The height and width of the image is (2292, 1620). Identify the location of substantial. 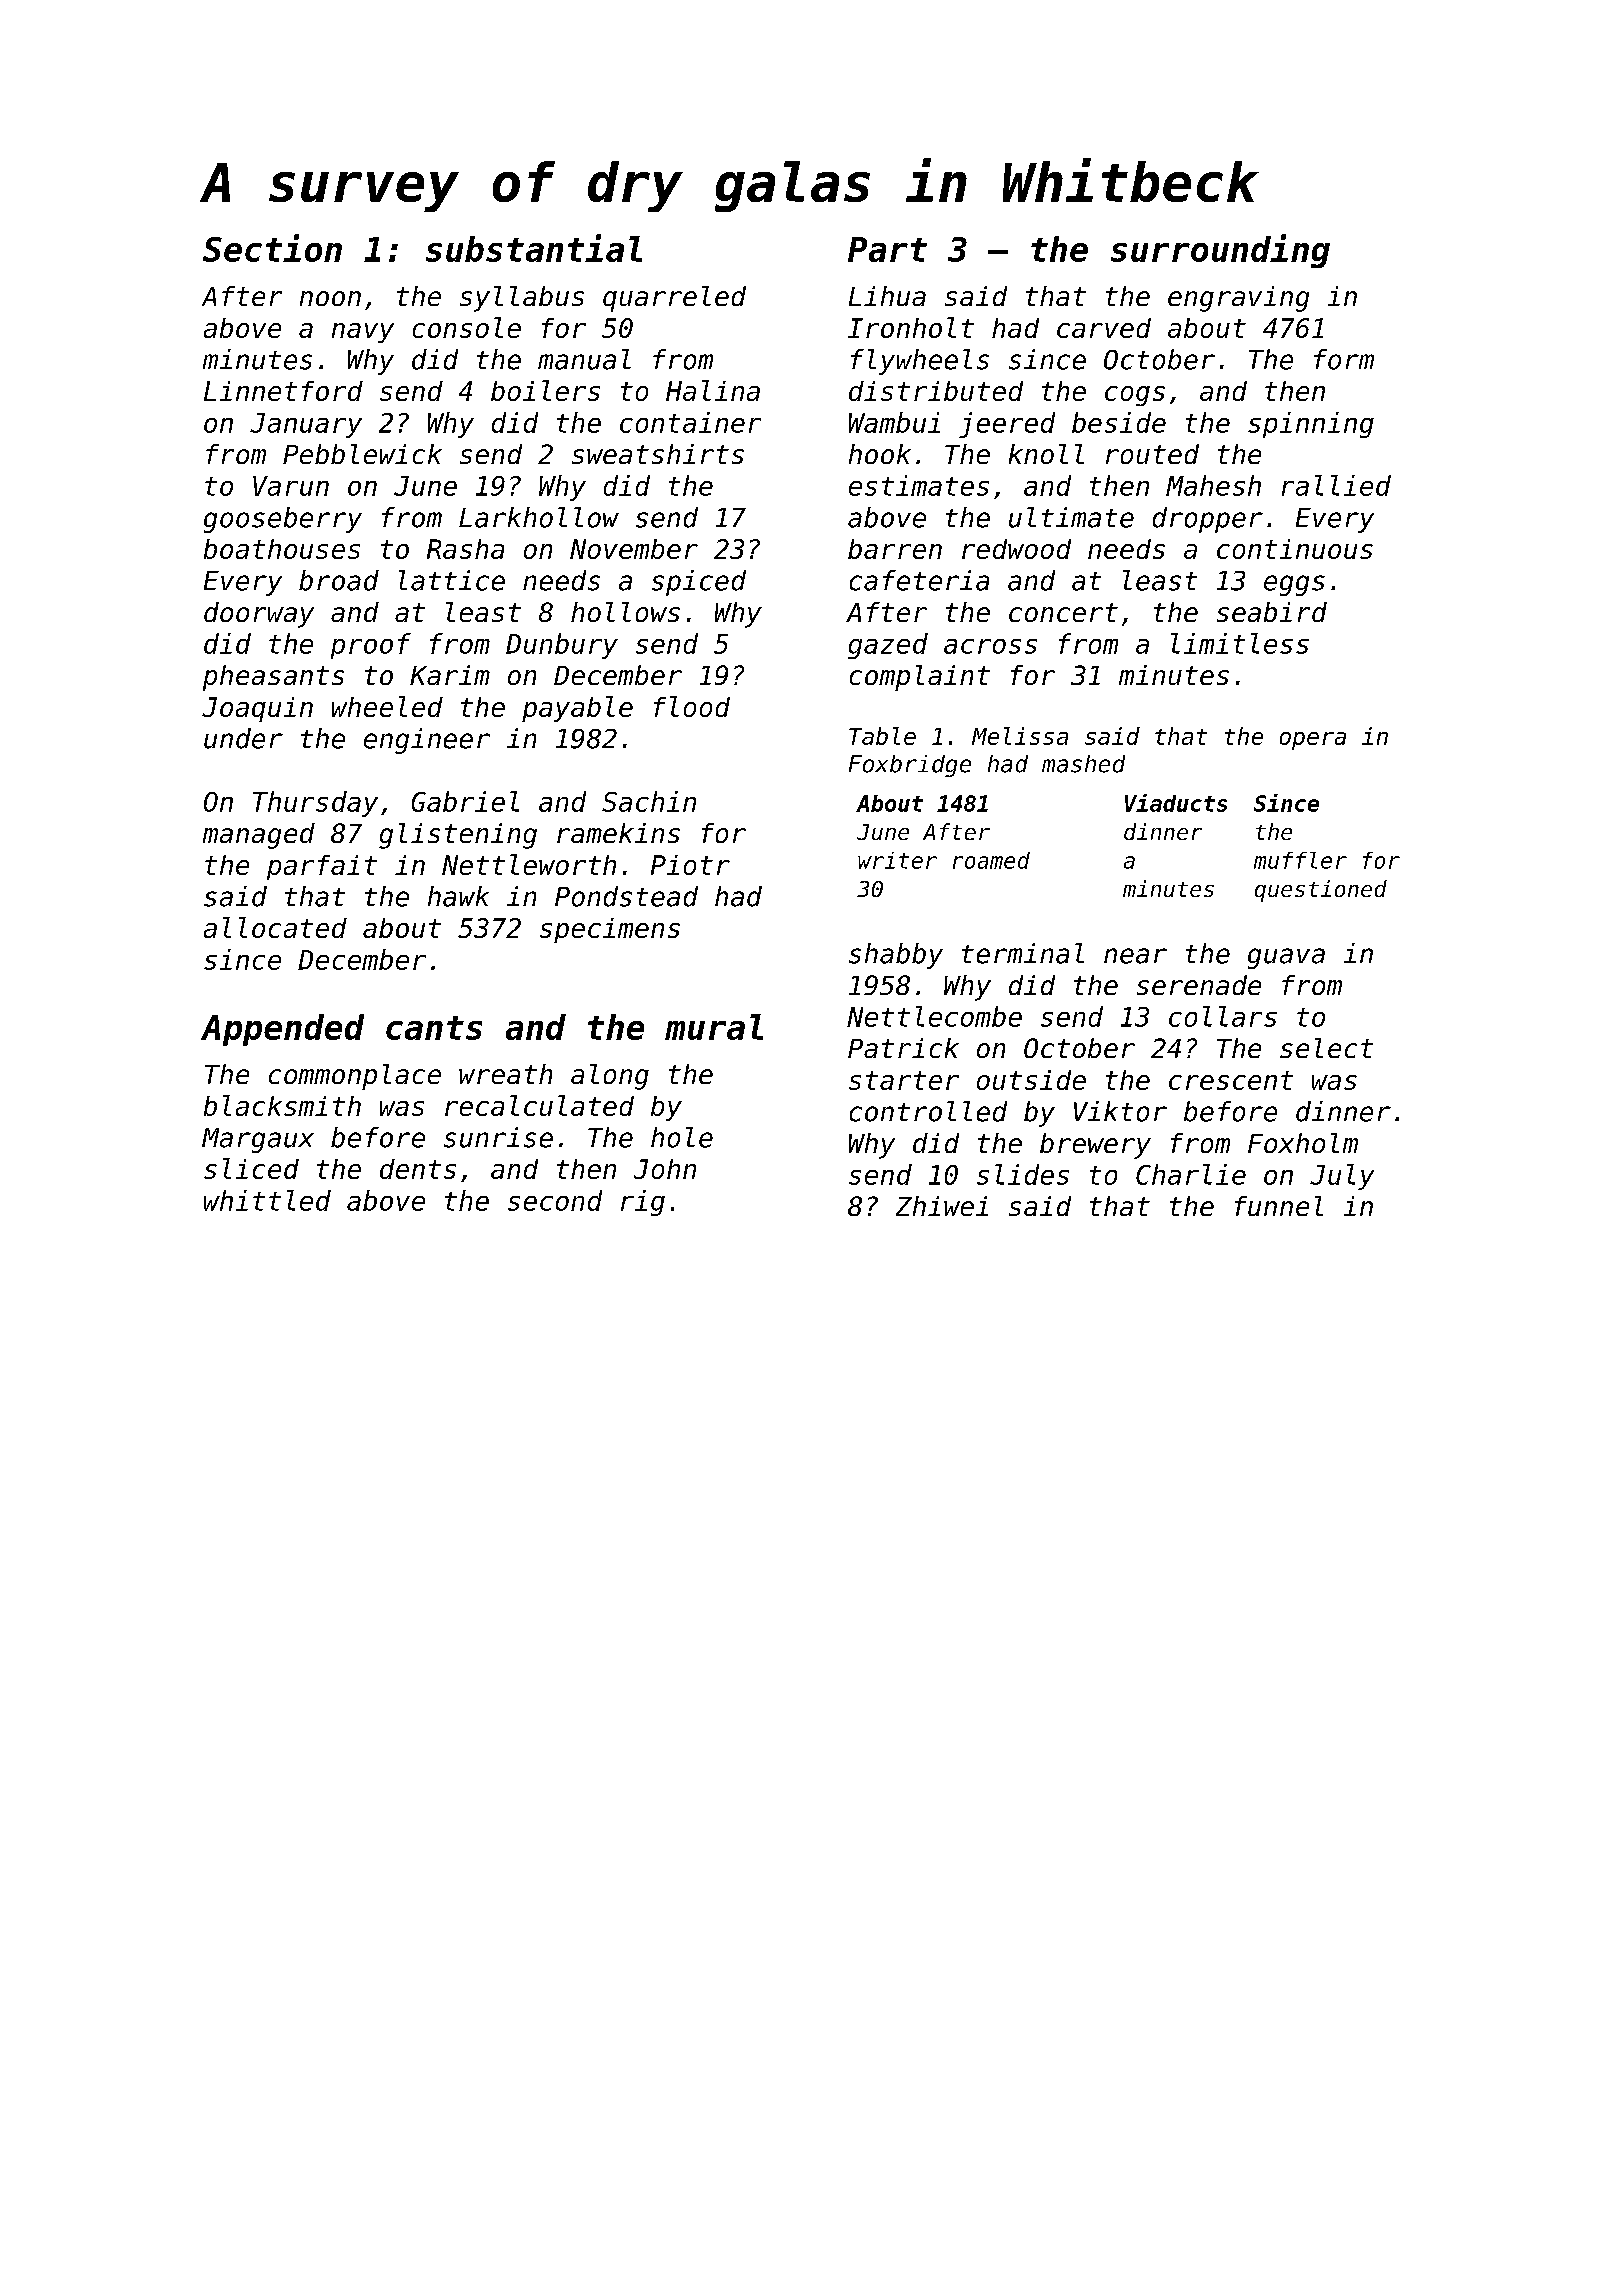
(534, 248).
